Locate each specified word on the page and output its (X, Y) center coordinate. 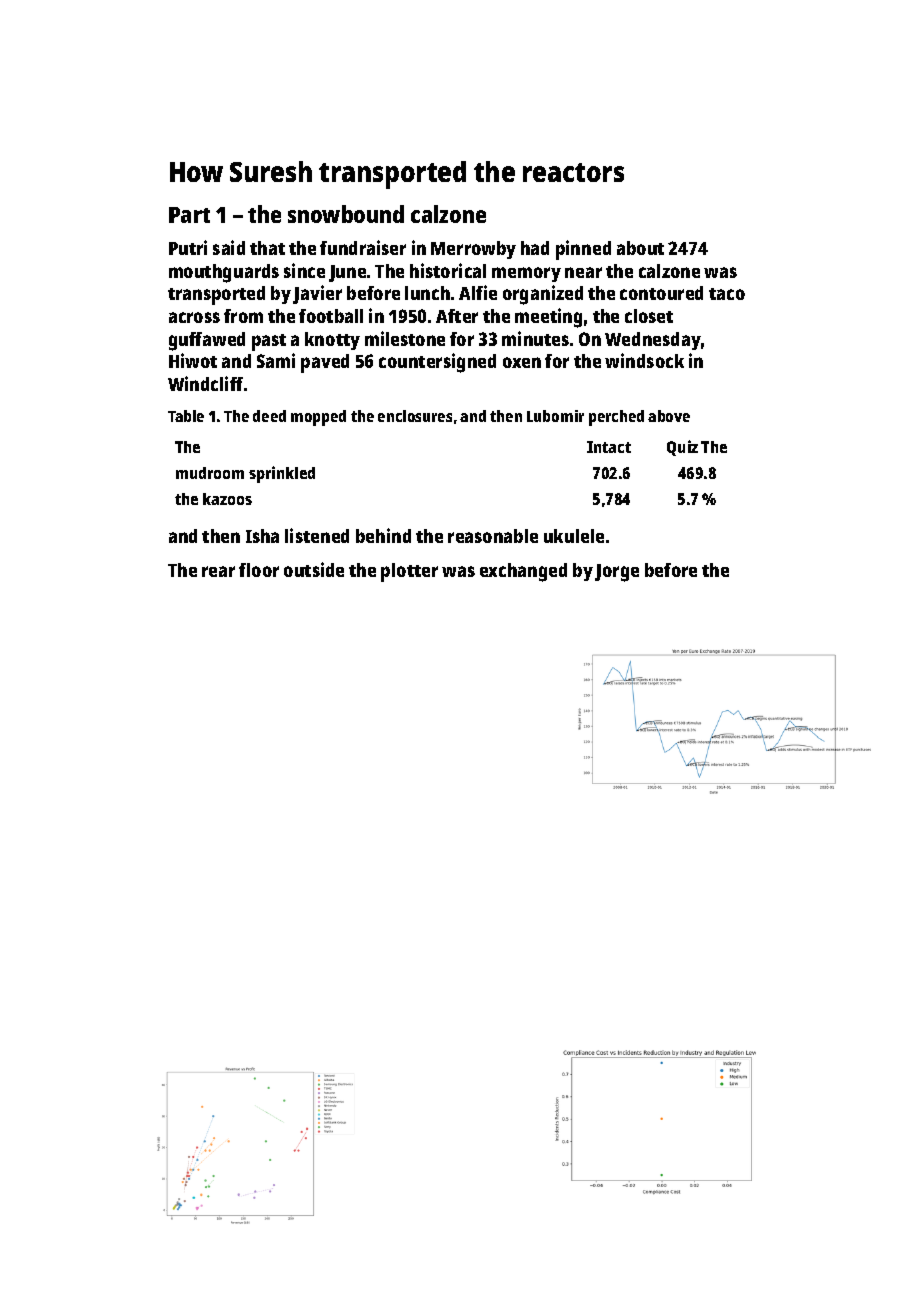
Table (186, 416)
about (640, 248)
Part (189, 215)
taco (727, 294)
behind (383, 535)
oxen (522, 362)
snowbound (346, 214)
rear (218, 571)
